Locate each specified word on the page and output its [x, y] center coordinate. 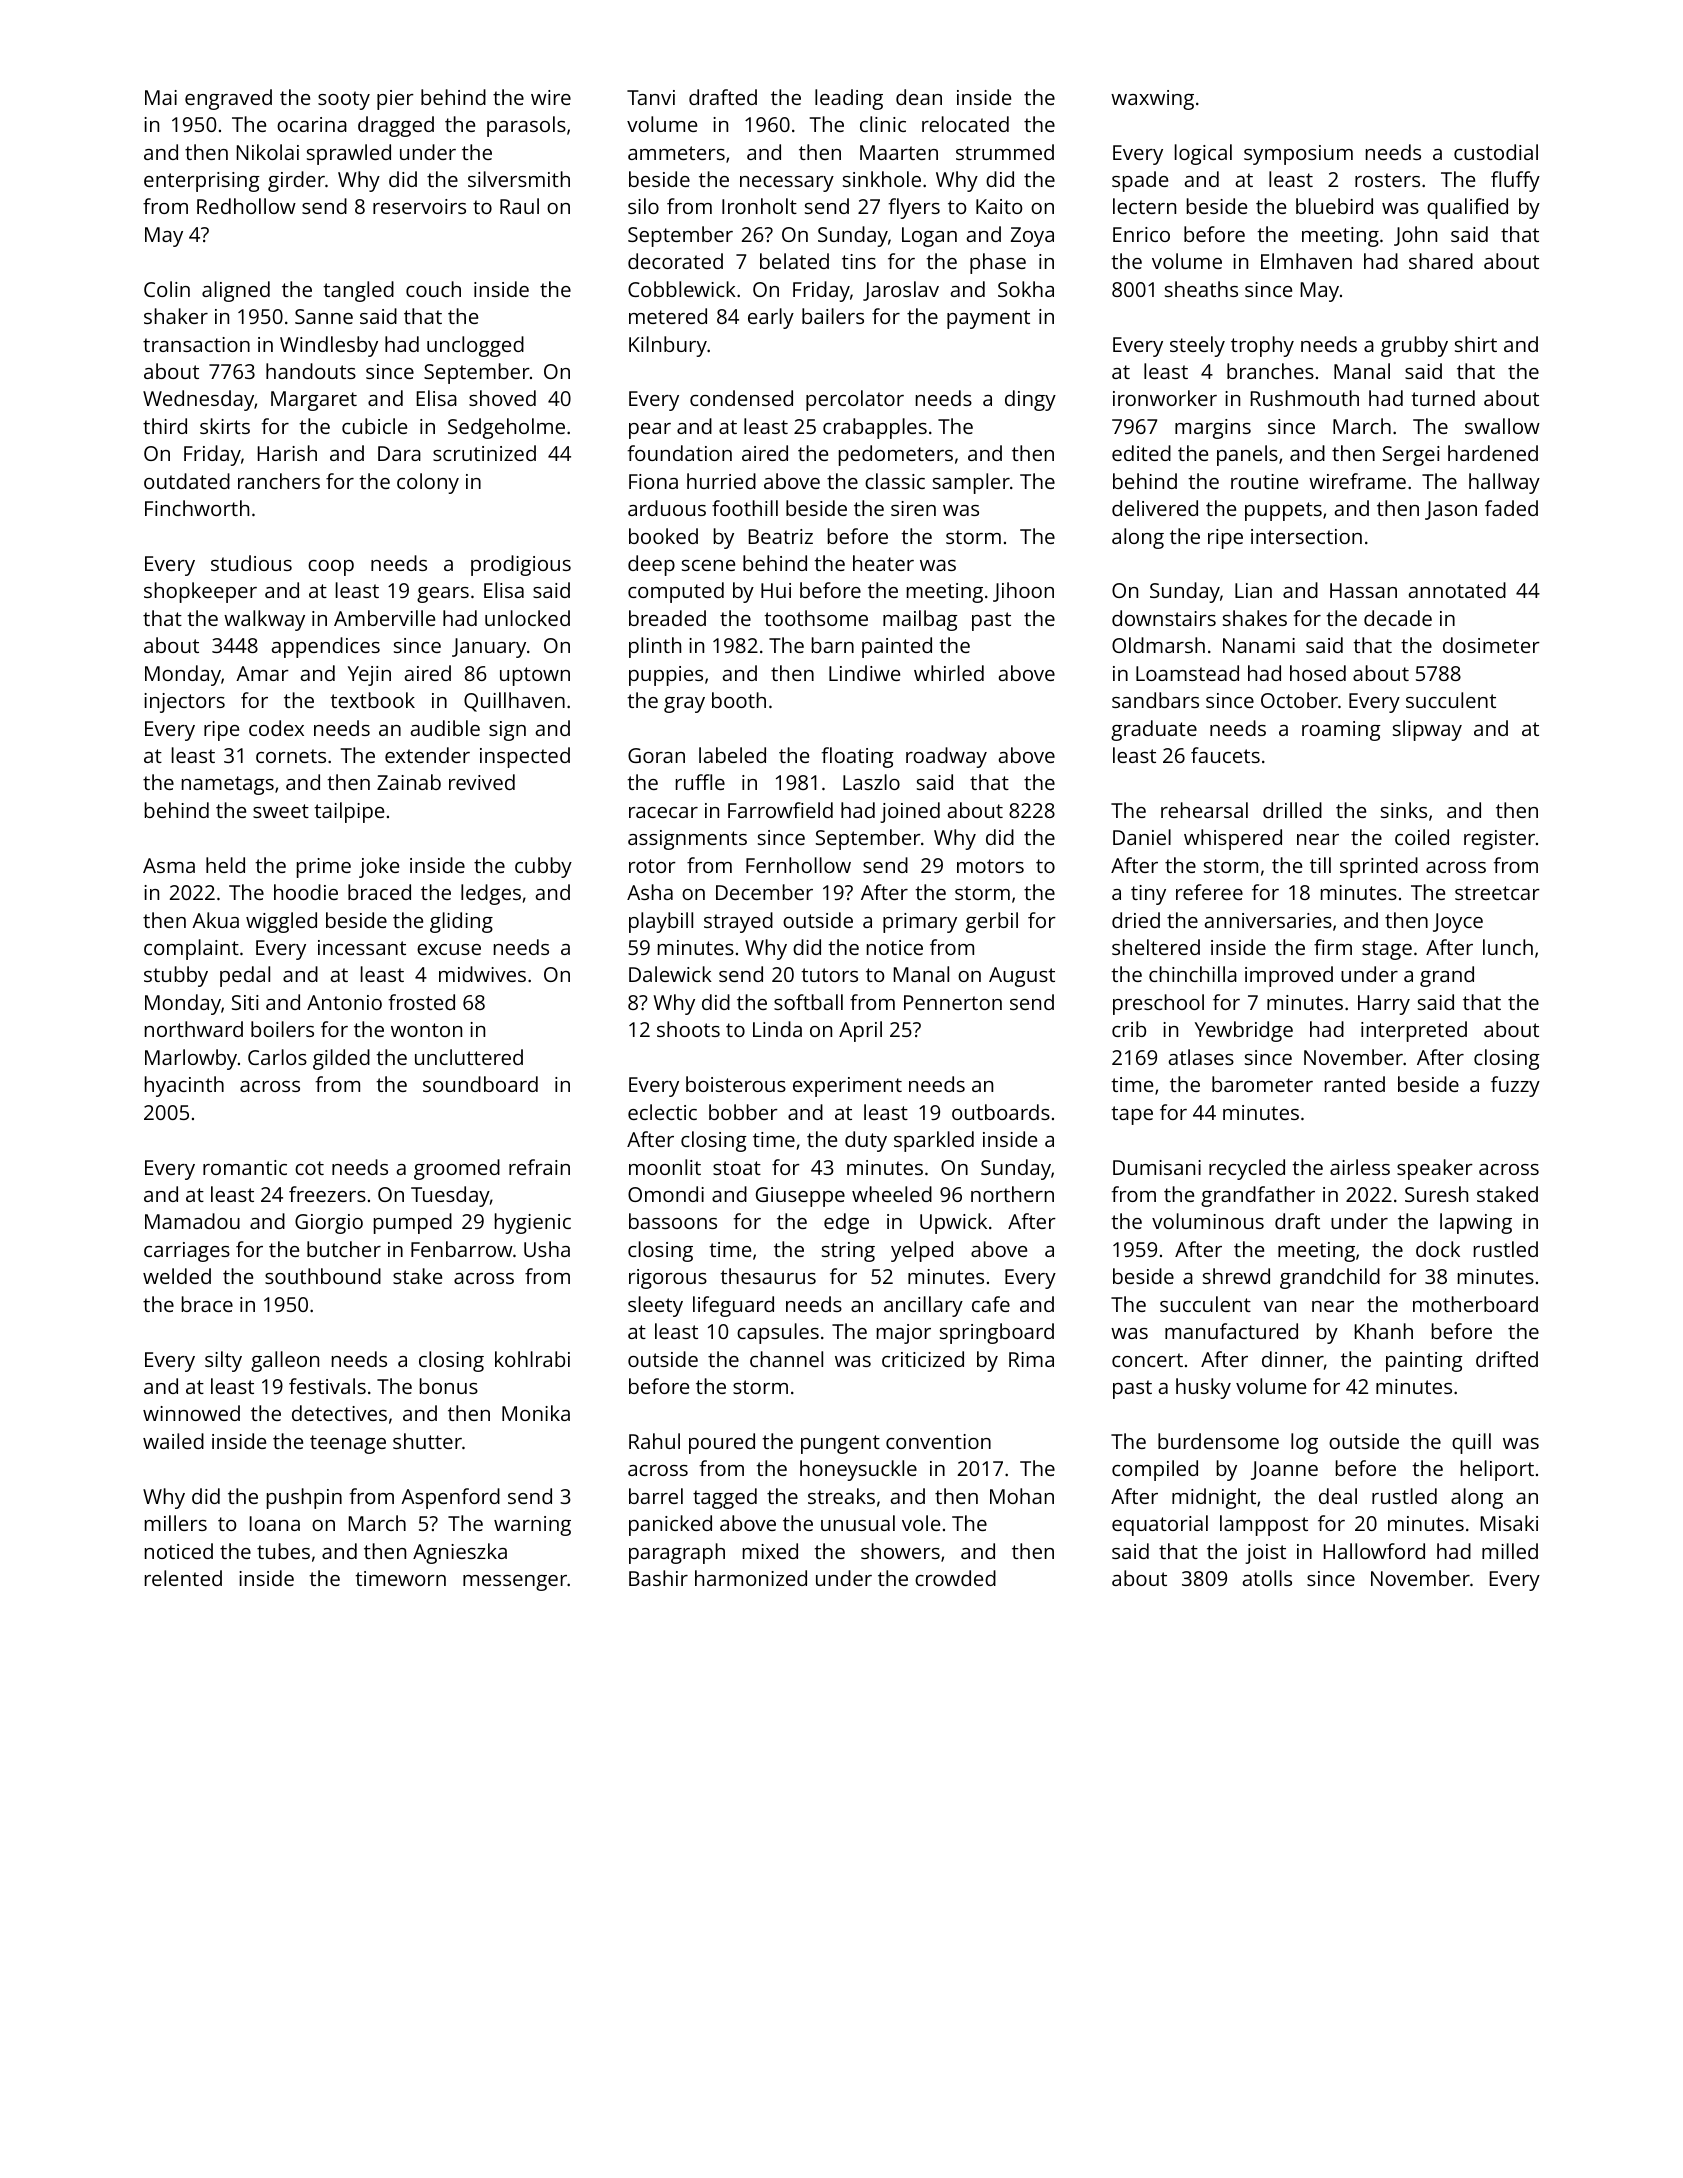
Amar [262, 673]
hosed [1318, 673]
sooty [344, 100]
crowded [955, 1578]
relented [183, 1578]
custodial [1496, 152]
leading [849, 99]
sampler [971, 483]
